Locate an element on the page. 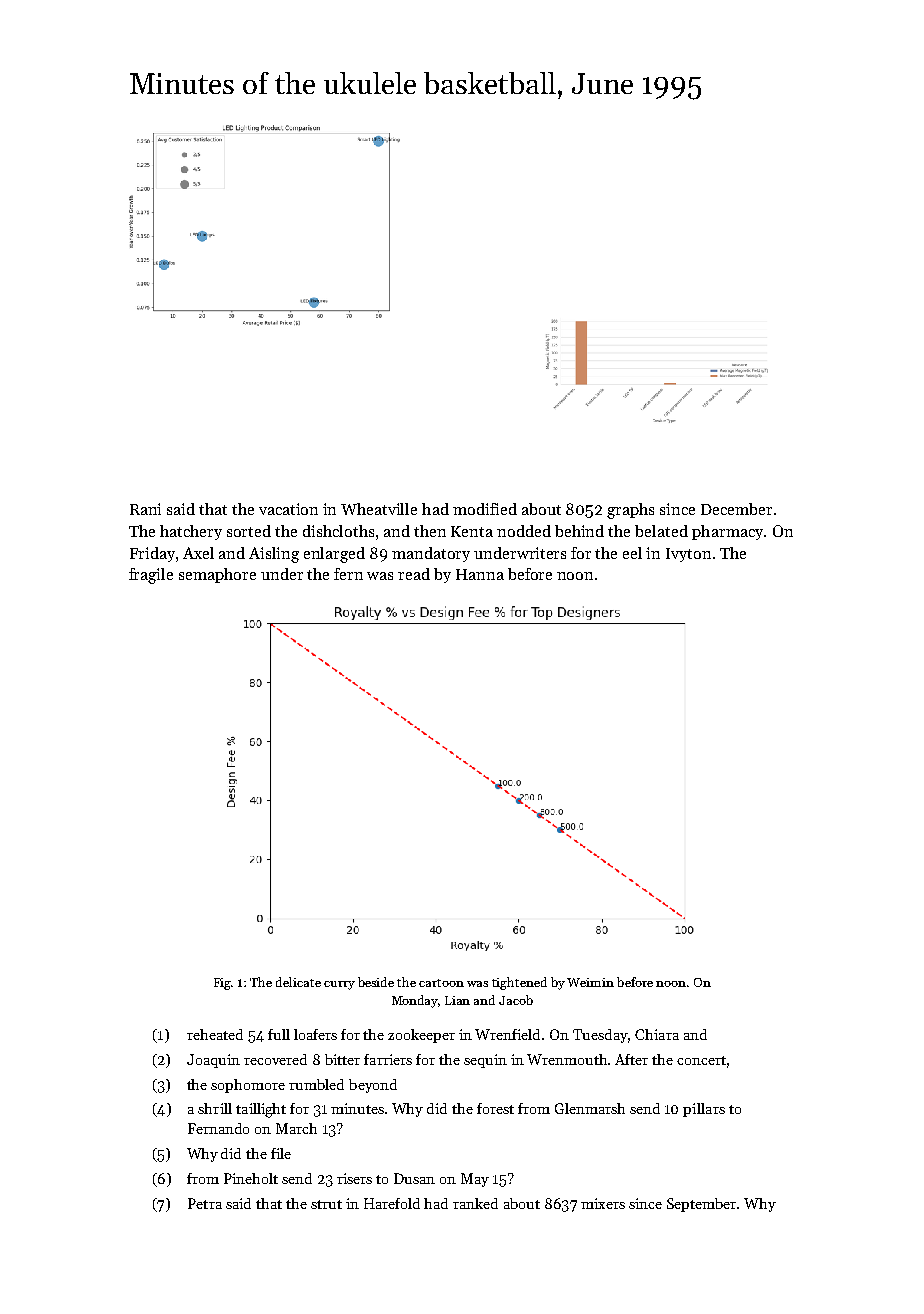  Lian is located at coordinates (457, 1000).
